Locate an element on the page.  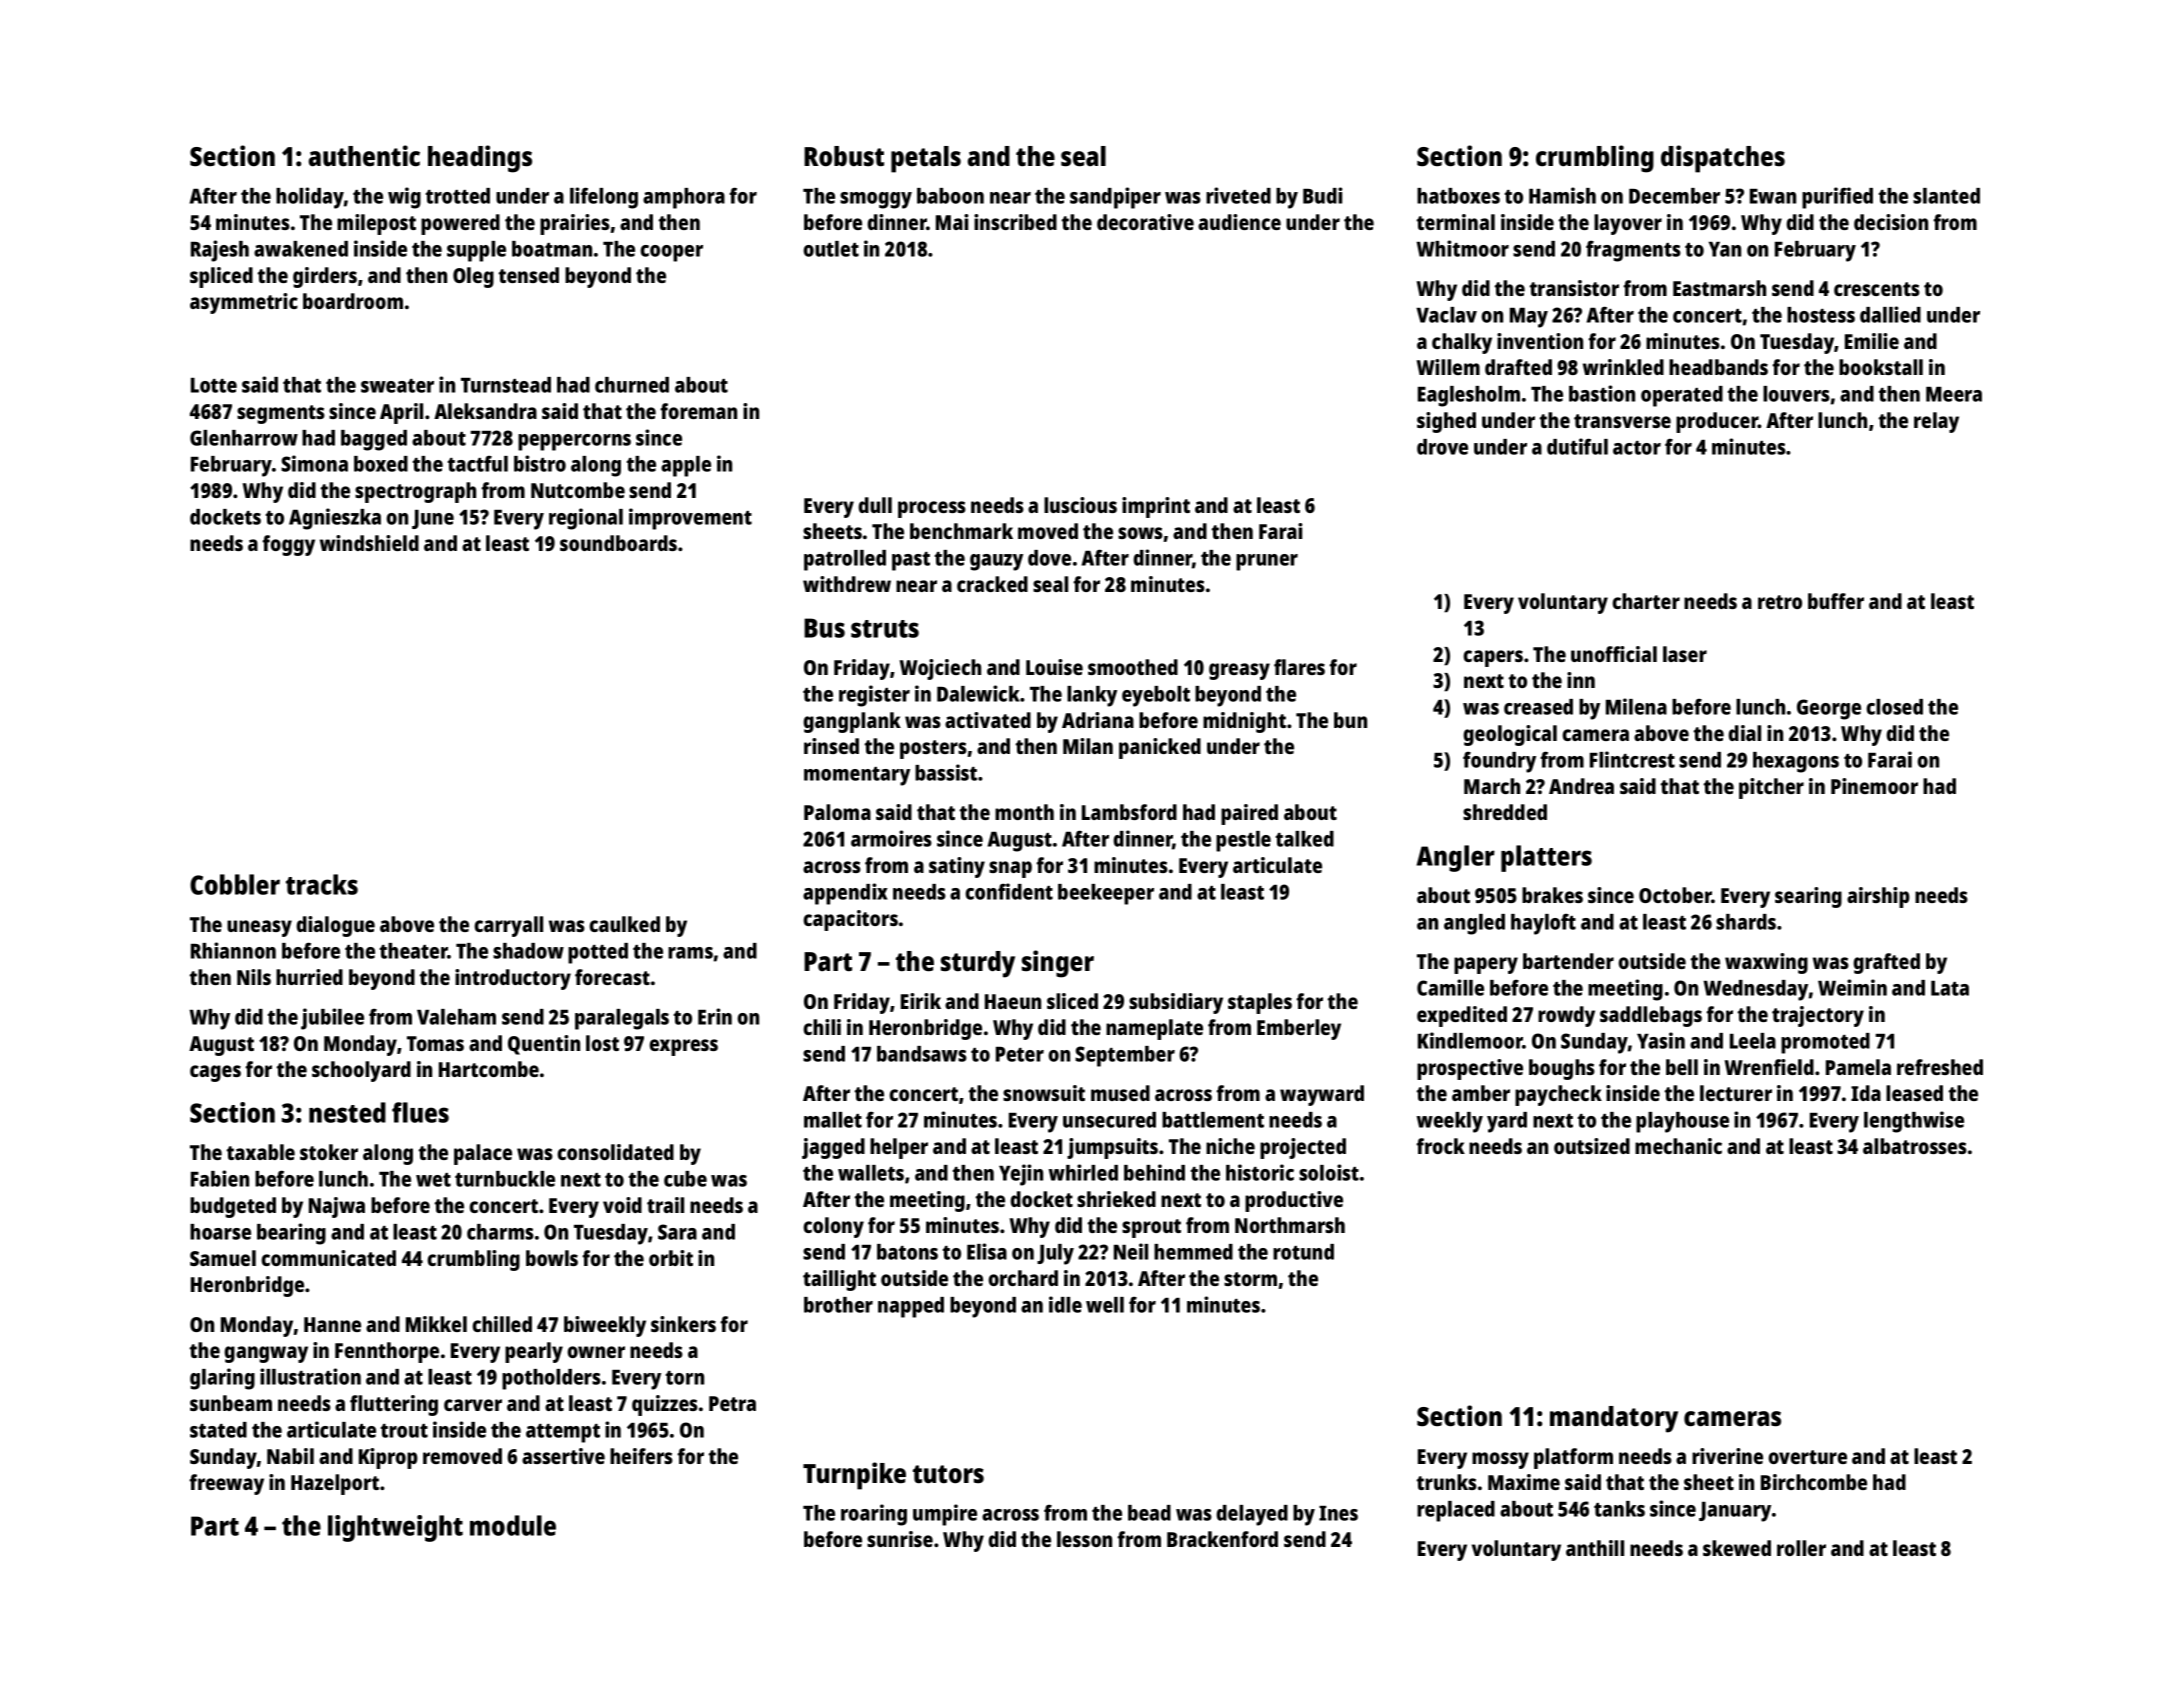
headings is located at coordinates (480, 159).
